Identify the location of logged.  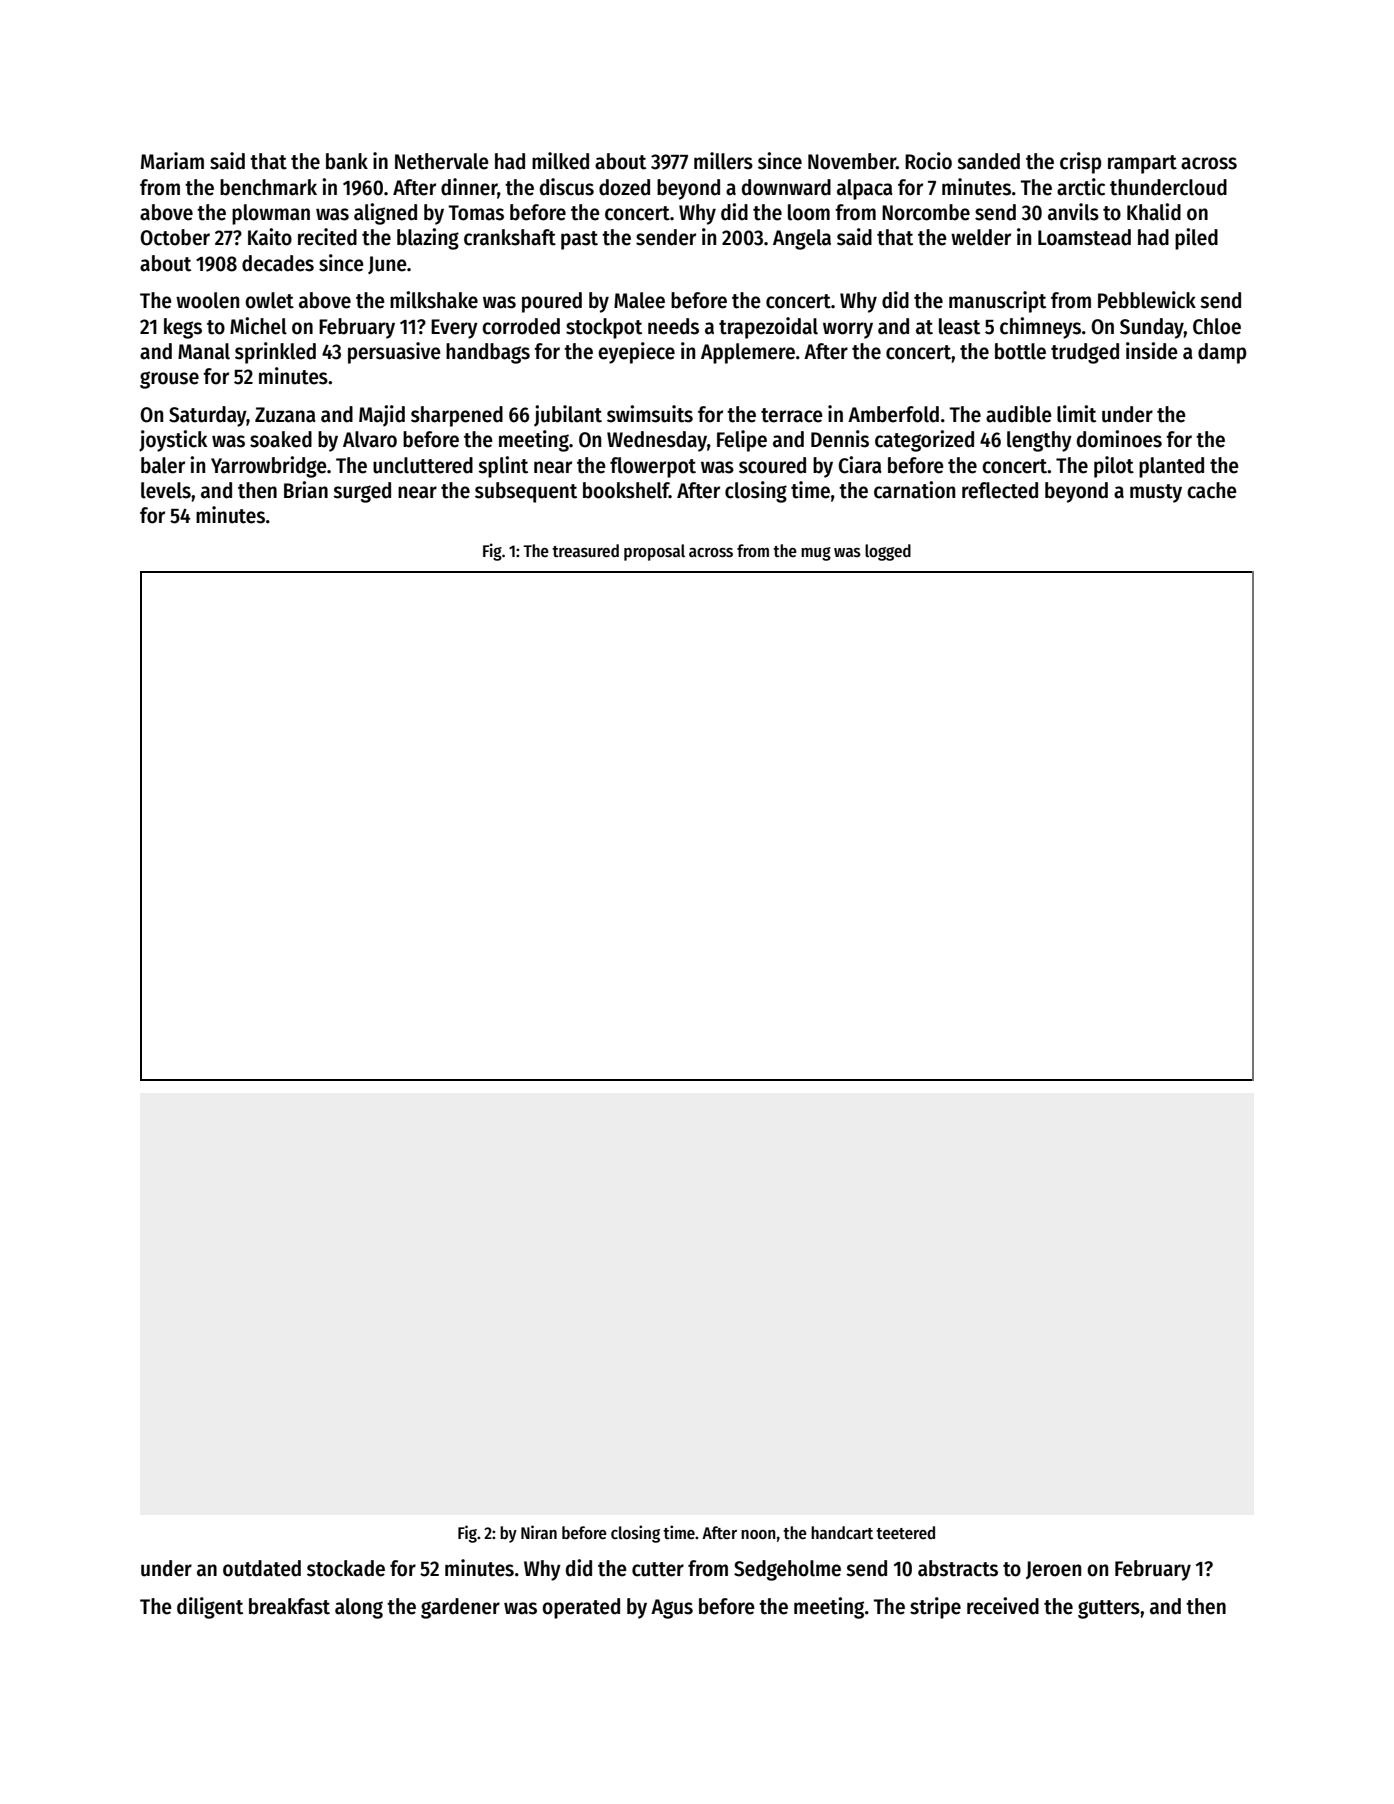
(888, 552).
